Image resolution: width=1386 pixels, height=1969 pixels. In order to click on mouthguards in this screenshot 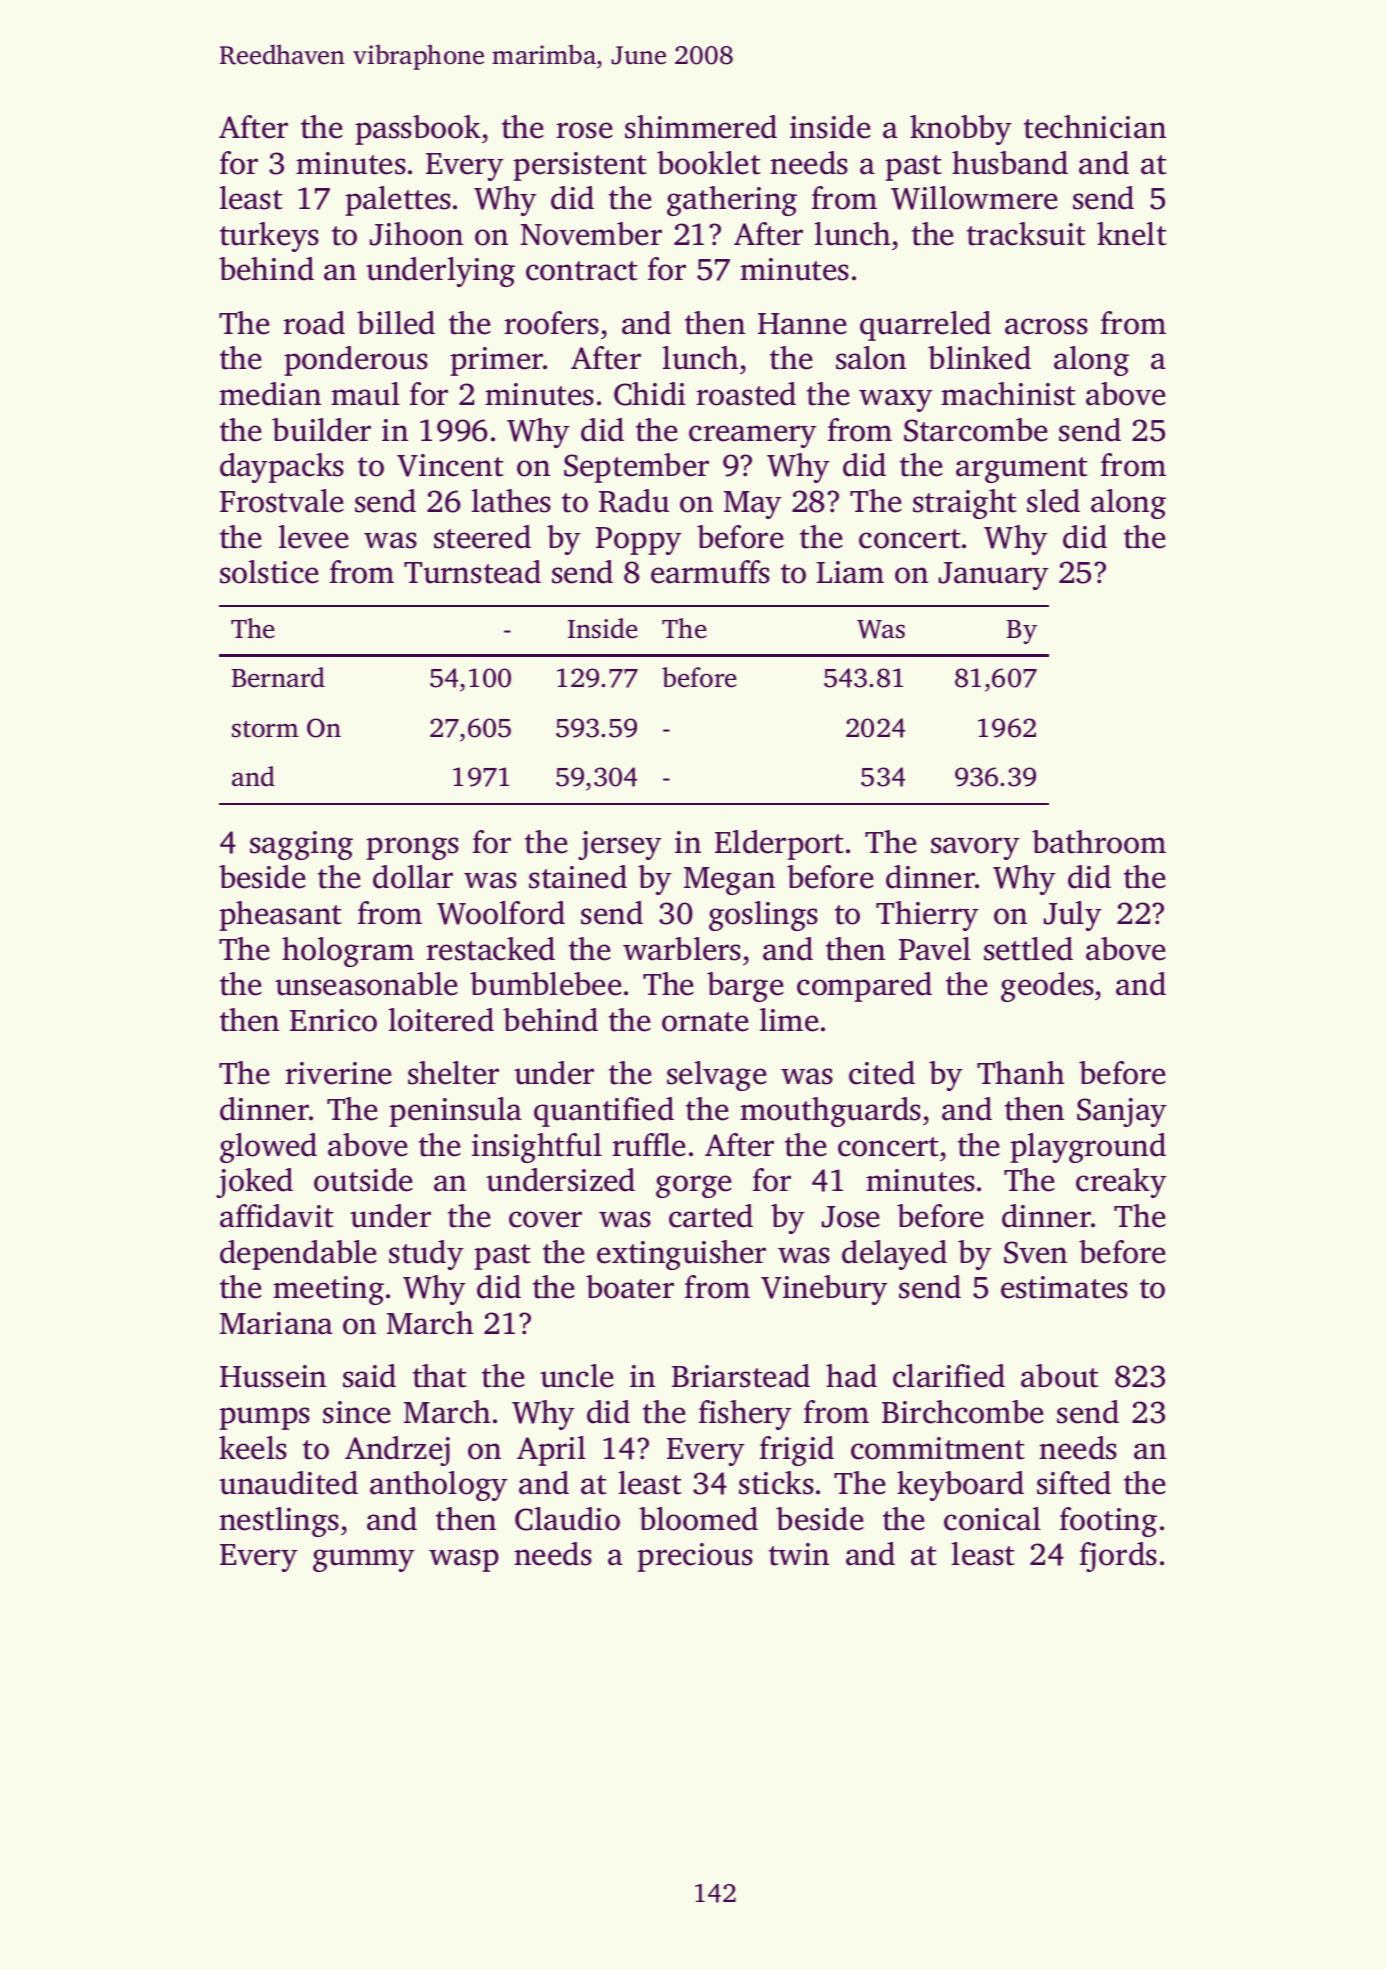, I will do `click(830, 1112)`.
